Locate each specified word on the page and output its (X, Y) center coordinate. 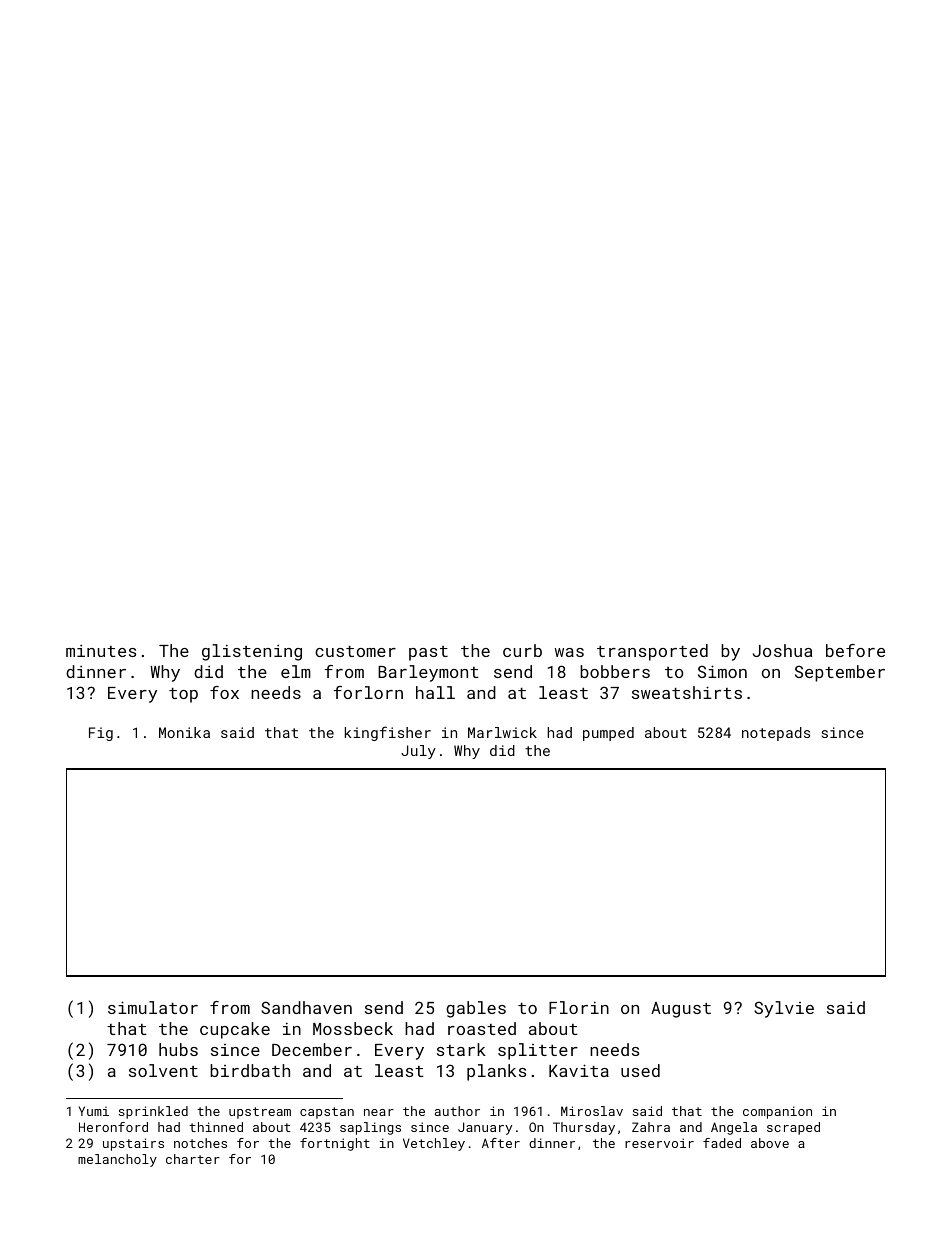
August (681, 1010)
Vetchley (434, 1144)
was (569, 652)
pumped (608, 734)
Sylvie (784, 1009)
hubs (178, 1049)
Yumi (94, 1111)
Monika (184, 732)
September (840, 673)
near (379, 1112)
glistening (252, 652)
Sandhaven (306, 1007)
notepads (776, 734)
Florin (579, 1007)
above (770, 1143)
